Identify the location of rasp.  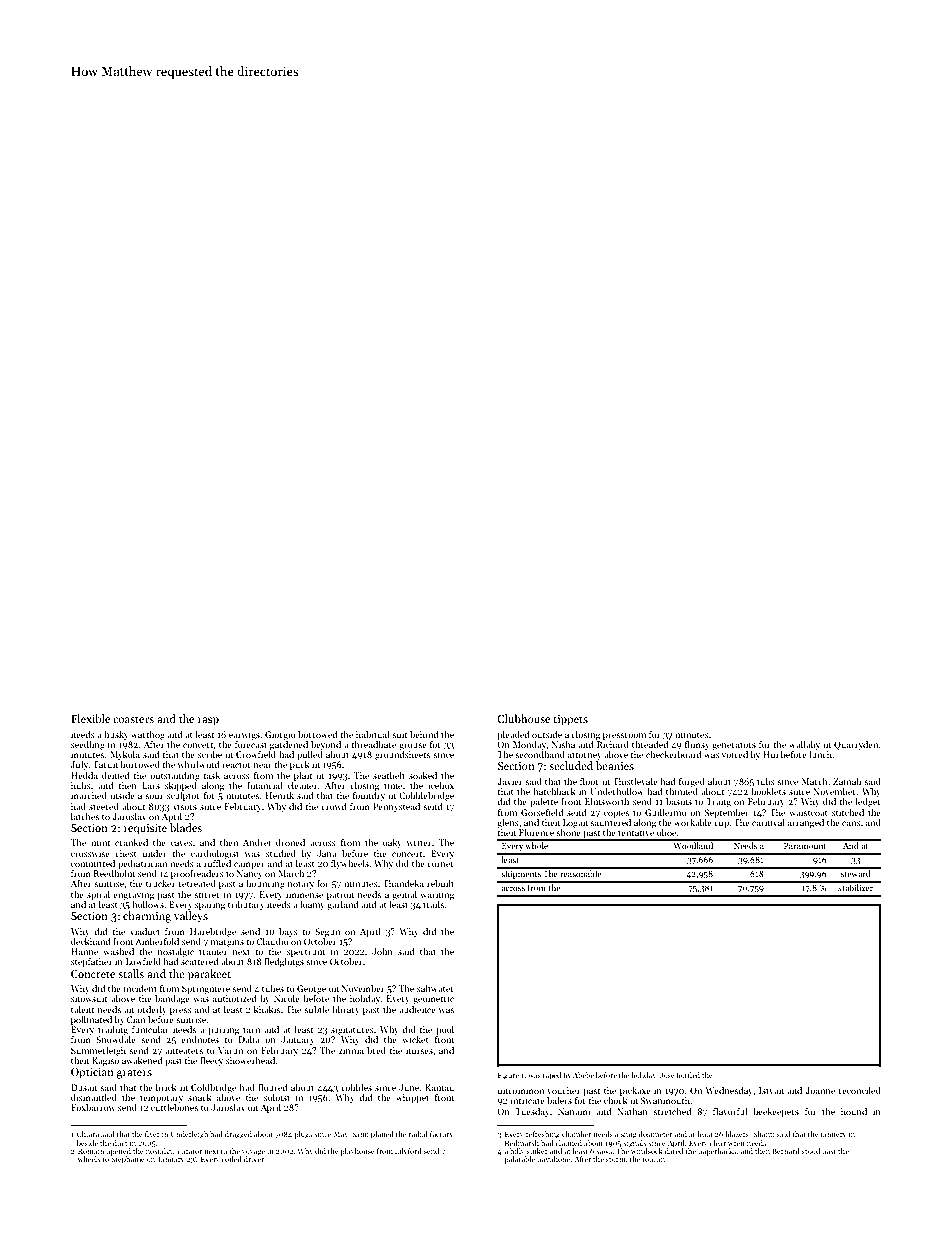
(208, 721).
